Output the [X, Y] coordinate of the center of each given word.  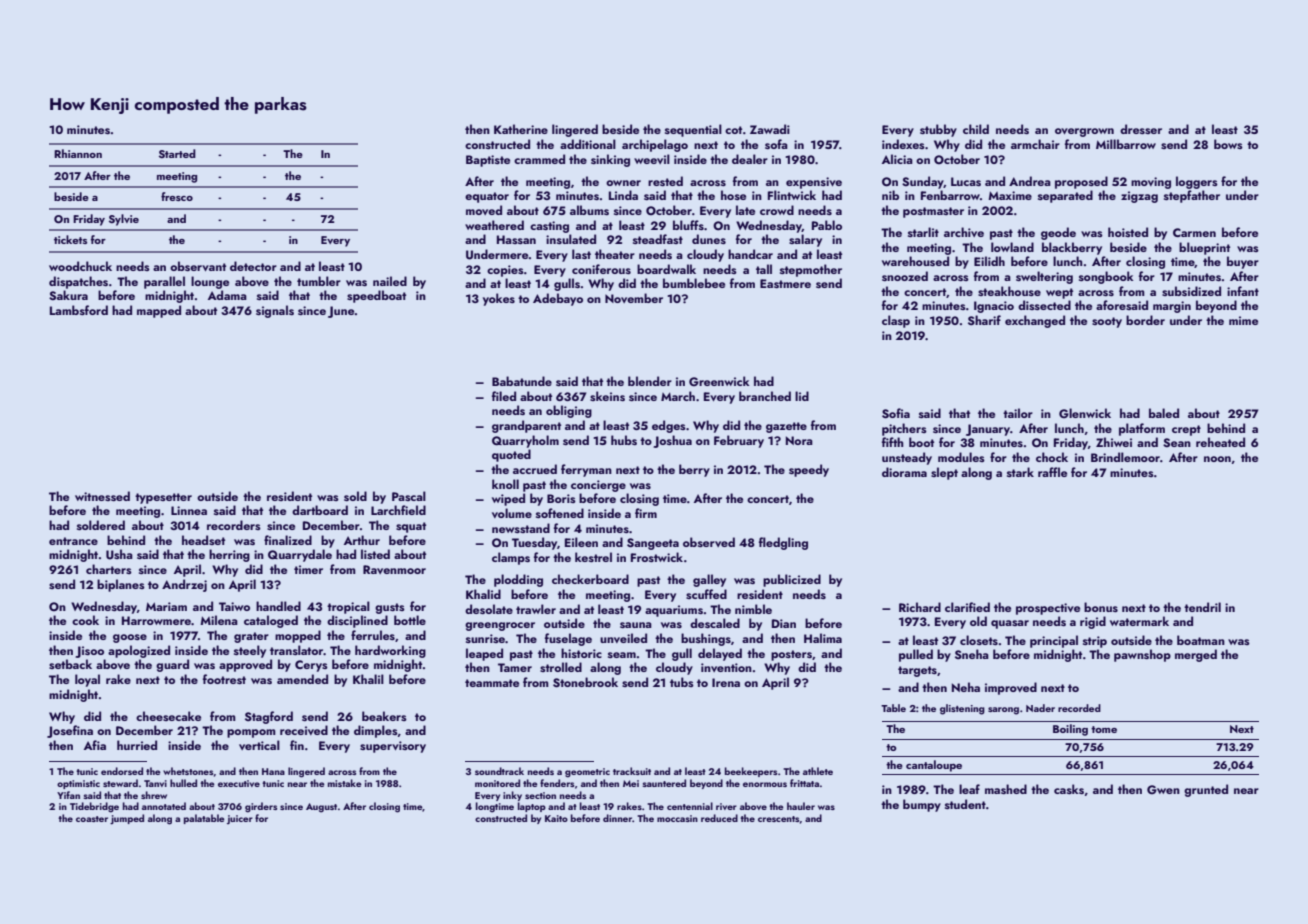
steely [250, 651]
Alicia [897, 159]
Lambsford [79, 310]
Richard [920, 607]
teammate [492, 683]
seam [622, 655]
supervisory [393, 747]
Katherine [521, 129]
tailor [1018, 413]
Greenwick [719, 381]
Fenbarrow [950, 195]
